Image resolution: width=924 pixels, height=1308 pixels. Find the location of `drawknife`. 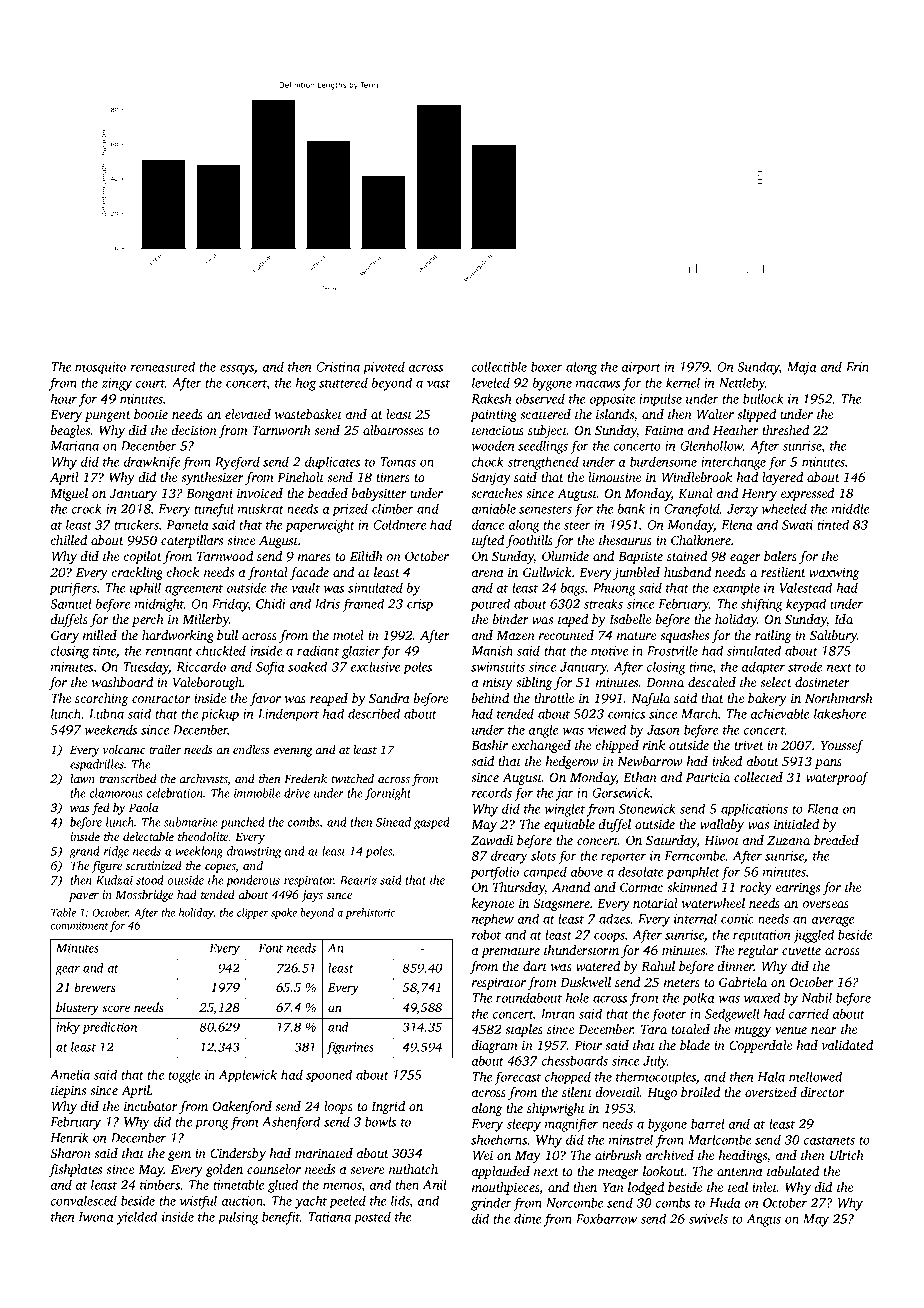

drawknife is located at coordinates (152, 463).
